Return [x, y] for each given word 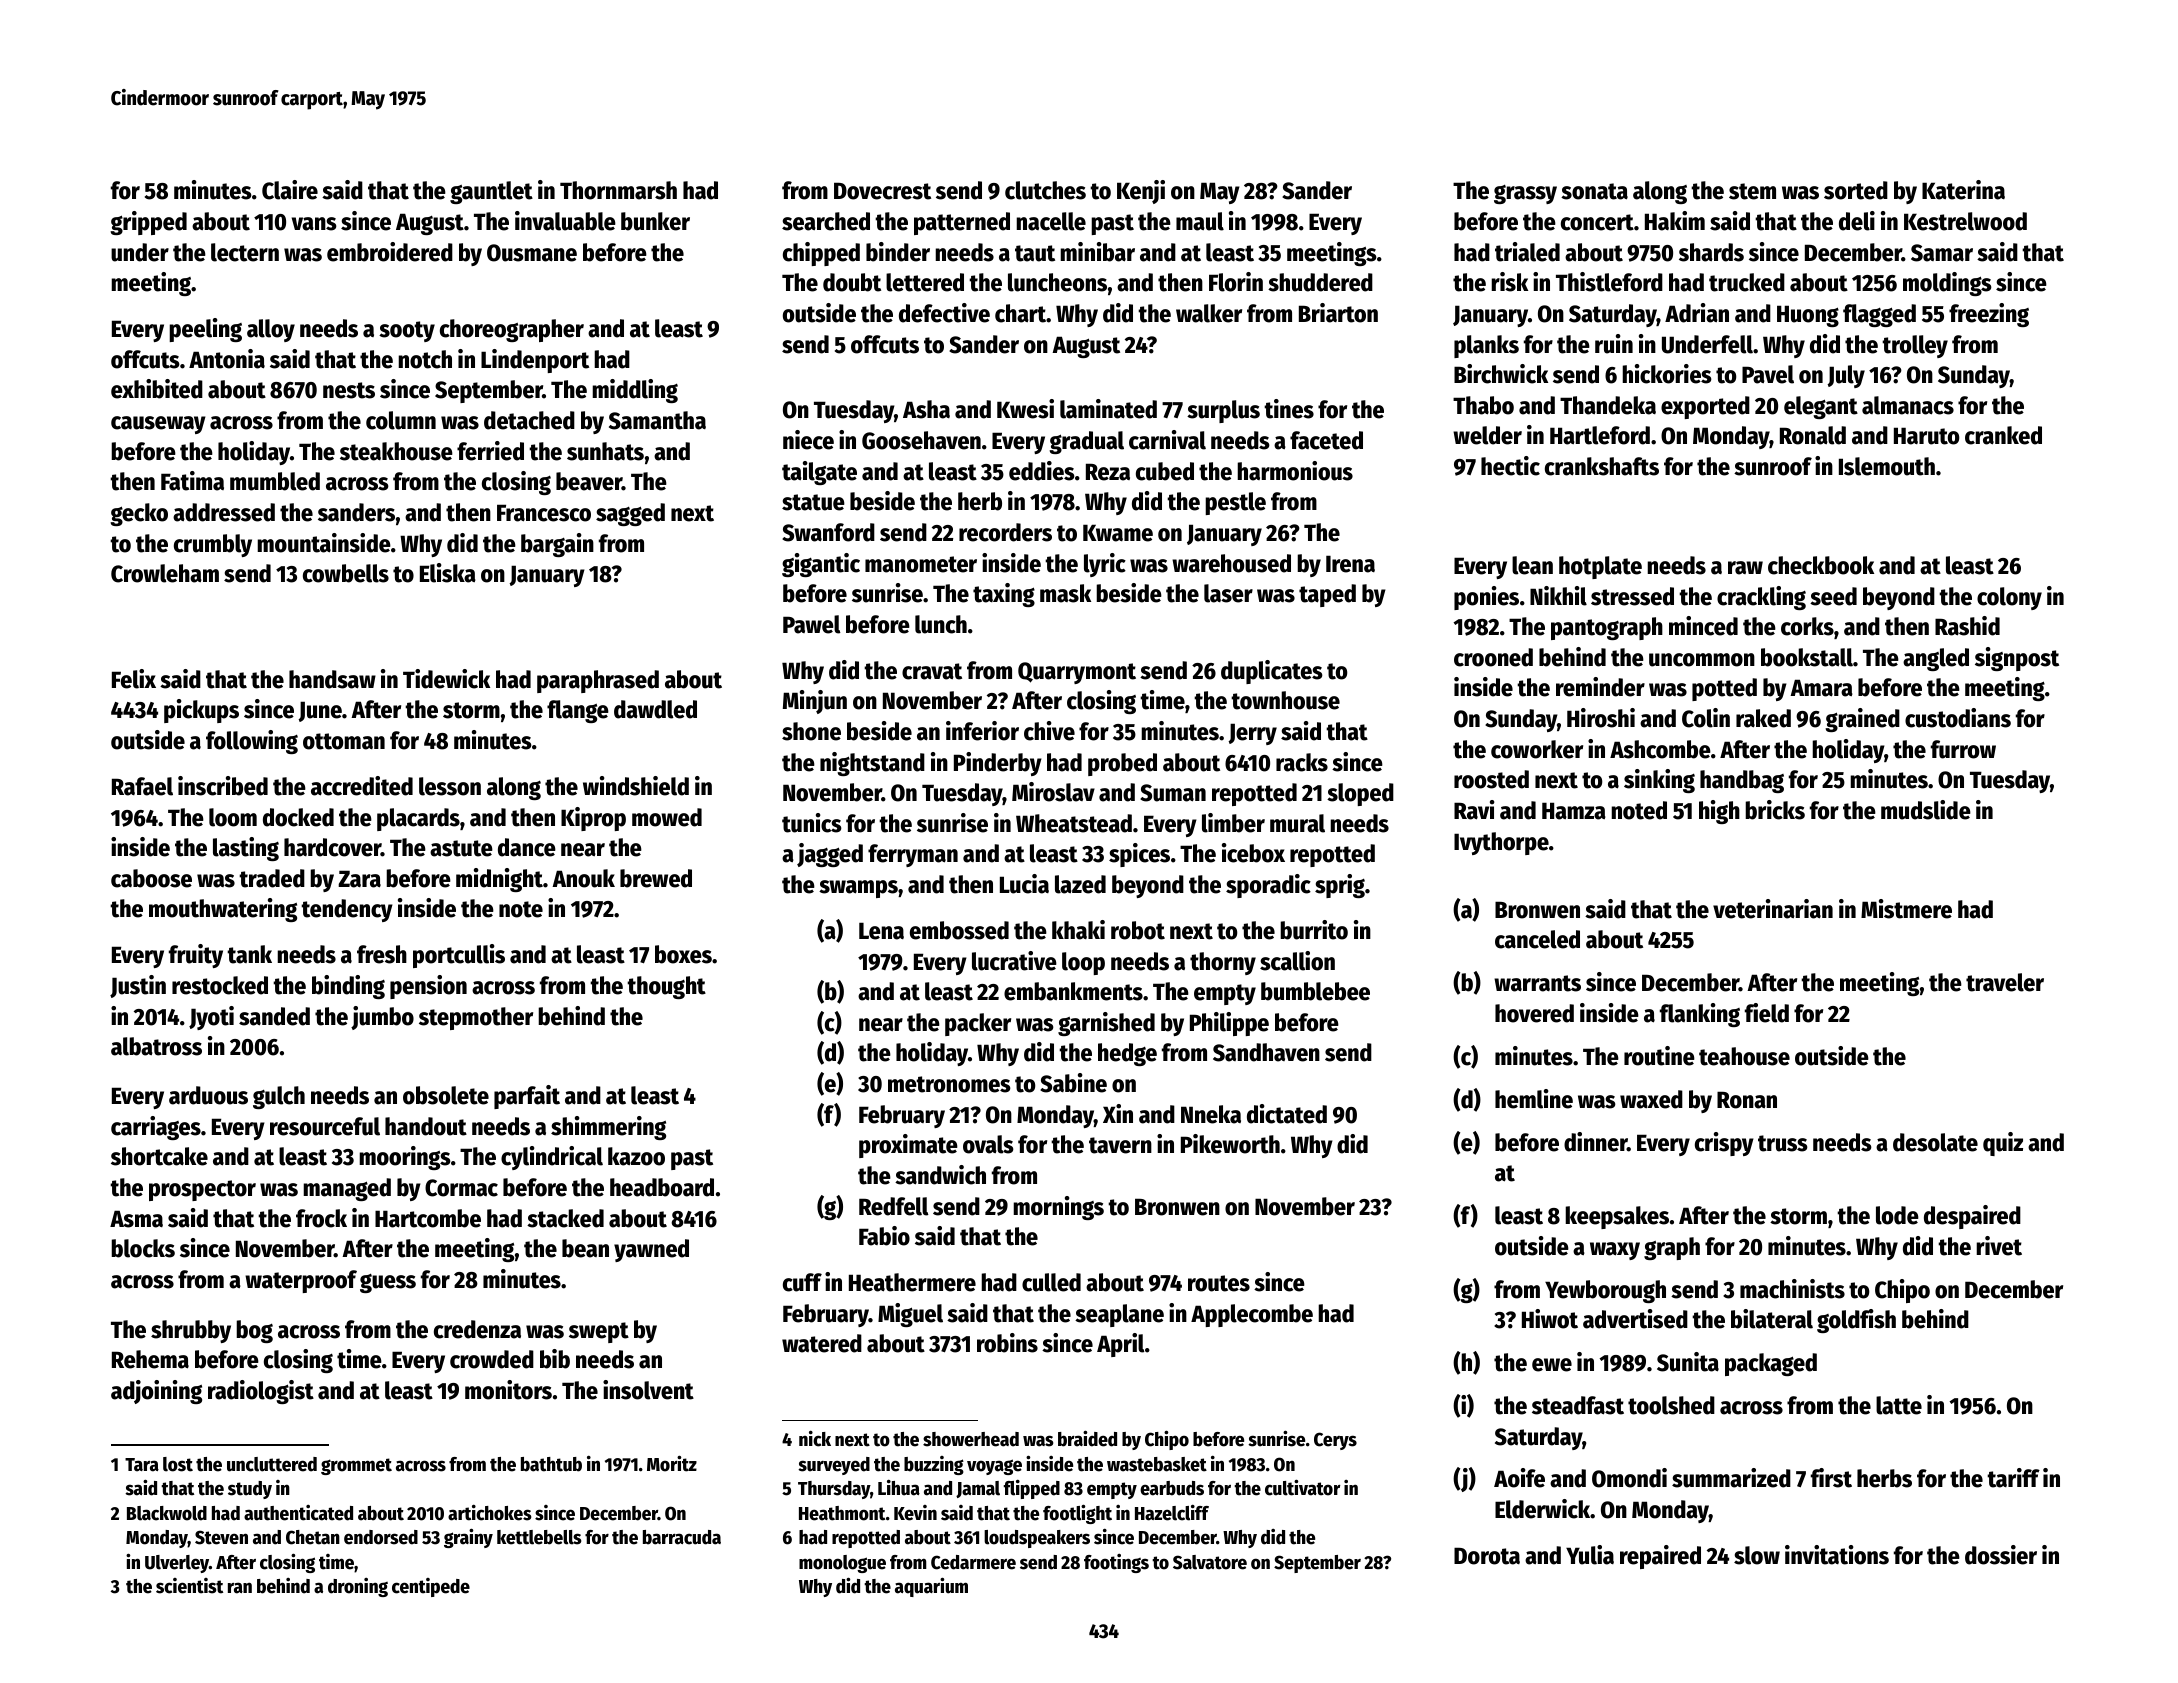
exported [1705, 407]
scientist [189, 1586]
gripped [148, 223]
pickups [201, 711]
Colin [1706, 718]
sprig [1340, 886]
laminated [1108, 409]
